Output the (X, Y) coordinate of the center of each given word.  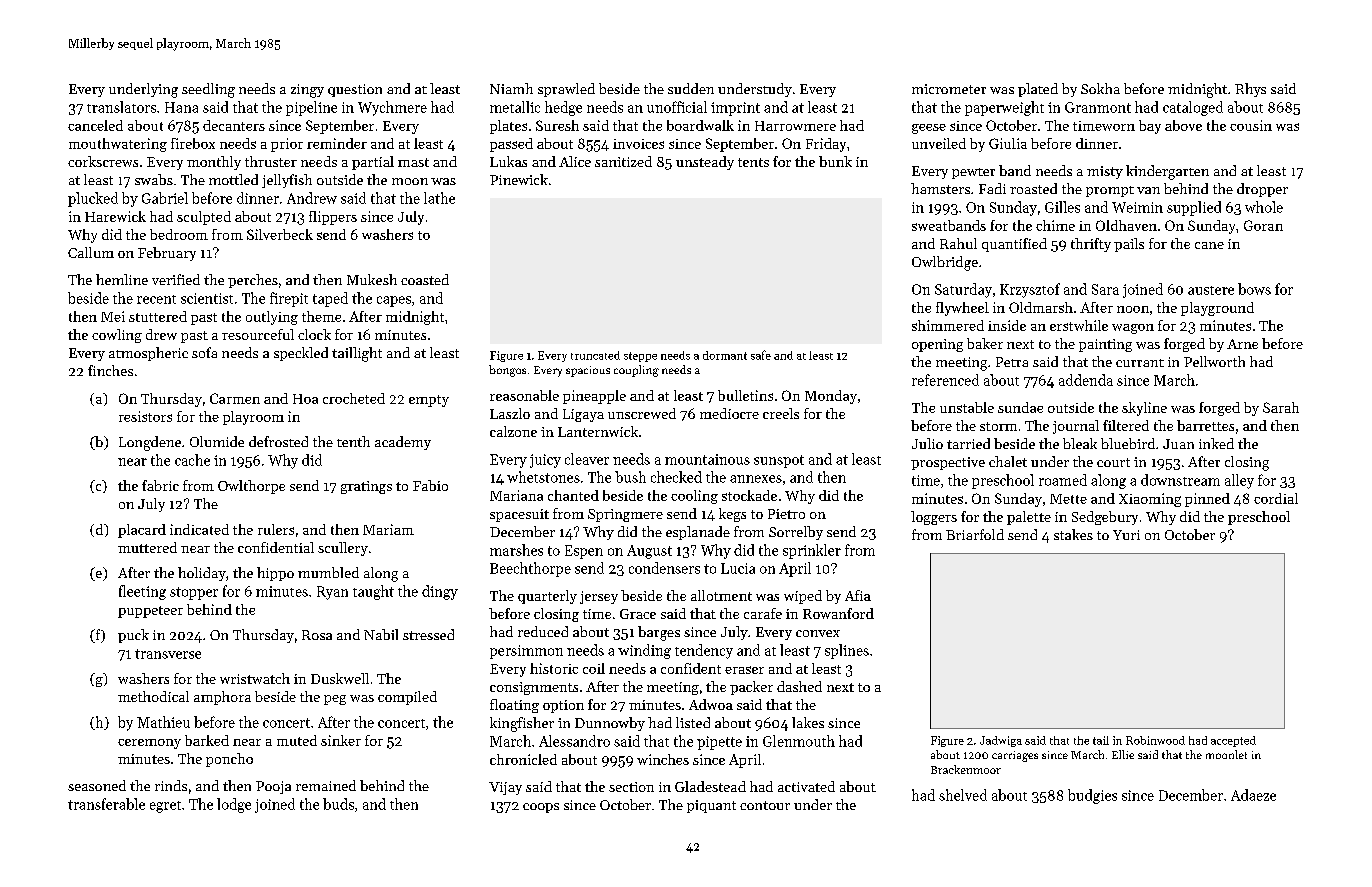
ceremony (149, 744)
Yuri (1126, 535)
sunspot (779, 461)
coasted (425, 279)
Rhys (1250, 90)
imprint (735, 109)
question (355, 90)
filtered (1126, 425)
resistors (145, 416)
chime (1055, 225)
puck (133, 636)
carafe (763, 613)
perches (253, 281)
